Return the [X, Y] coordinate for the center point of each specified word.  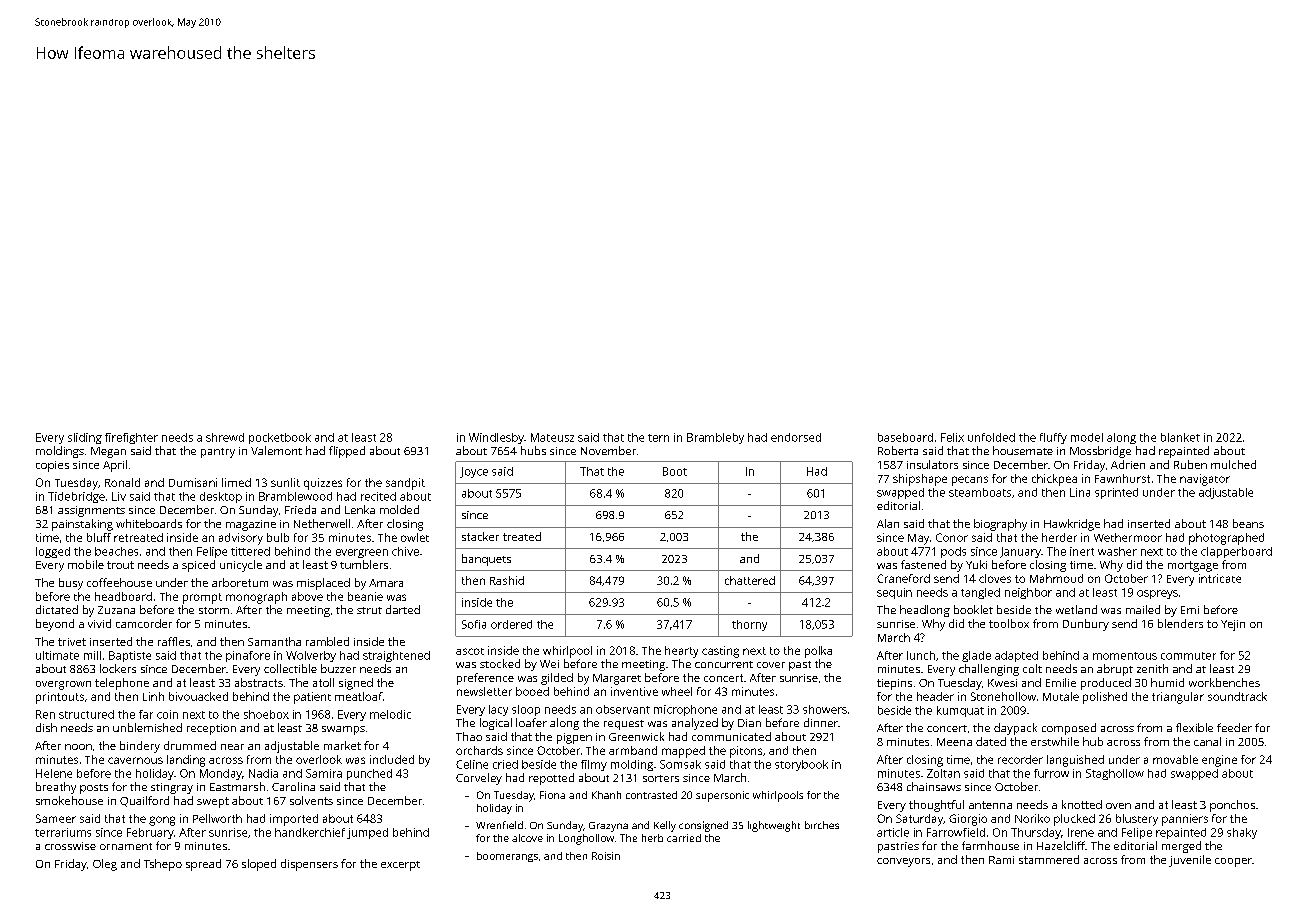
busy [71, 584]
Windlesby [496, 438]
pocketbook [280, 438]
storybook [801, 765]
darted [403, 609]
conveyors [903, 862]
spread [203, 865]
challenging [989, 670]
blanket [1180, 437]
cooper [1233, 862]
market [342, 745]
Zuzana [116, 610]
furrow [1051, 773]
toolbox [1009, 623]
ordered [511, 624]
